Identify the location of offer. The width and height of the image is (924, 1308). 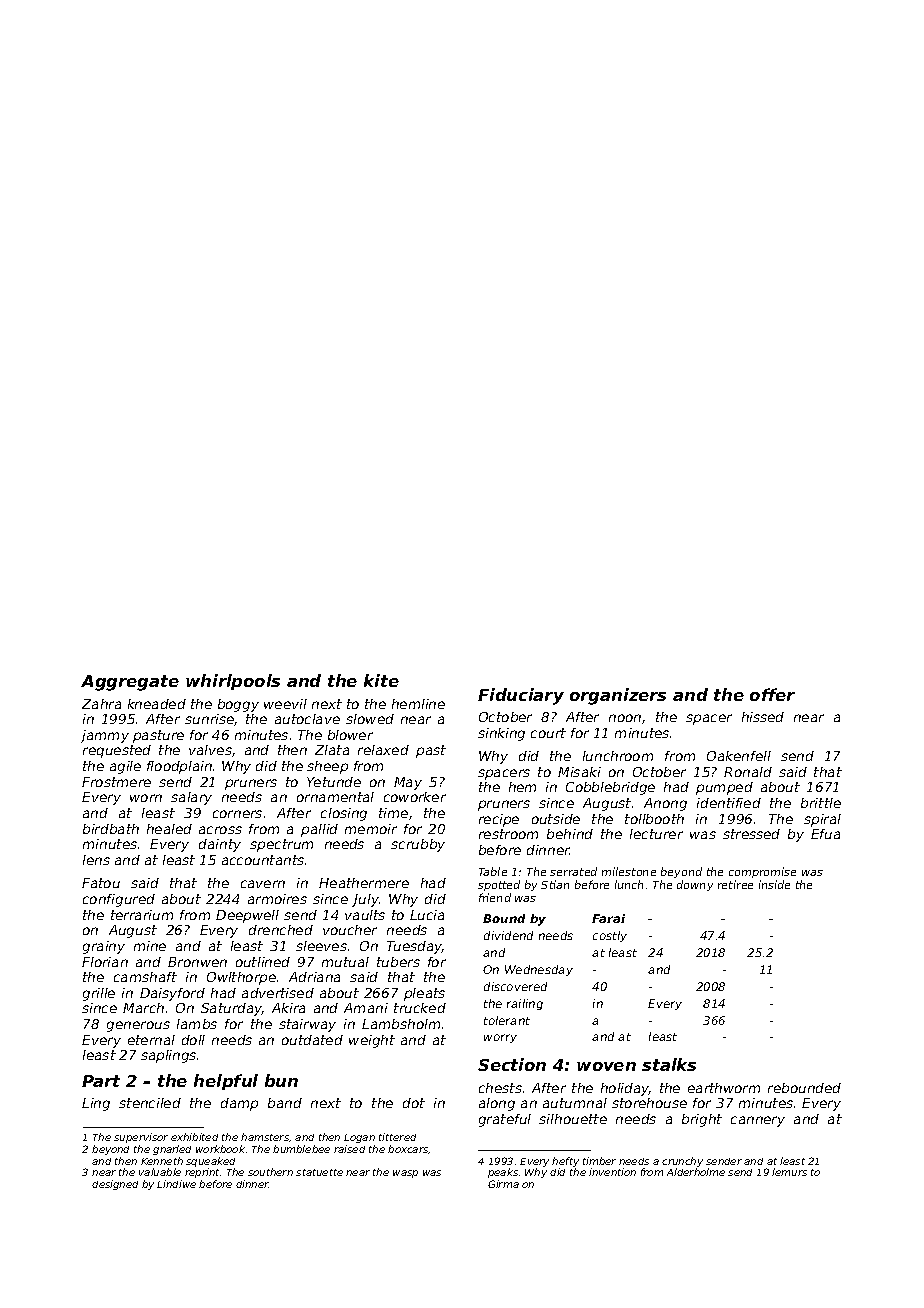
(772, 694).
